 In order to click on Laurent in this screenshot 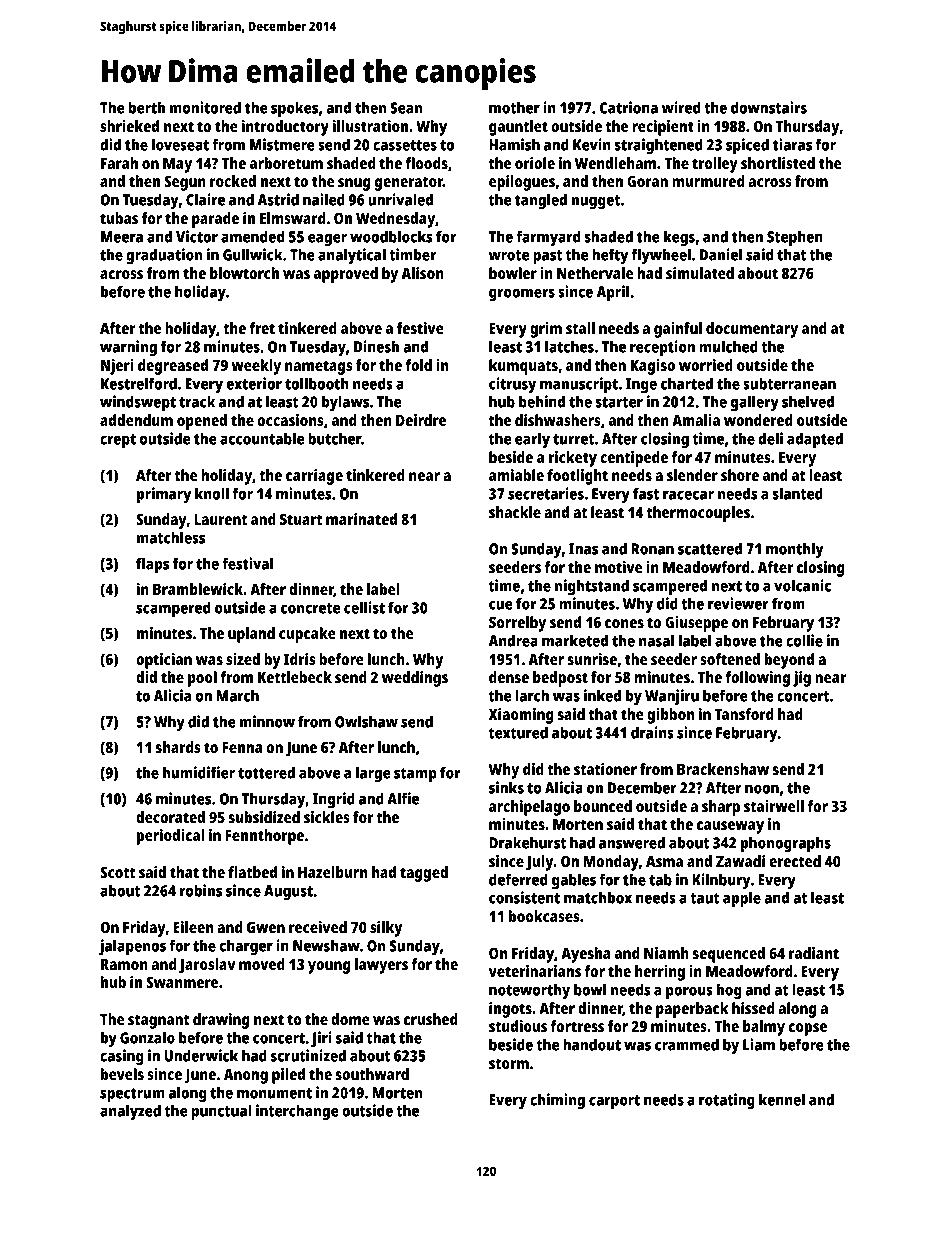, I will do `click(220, 519)`.
